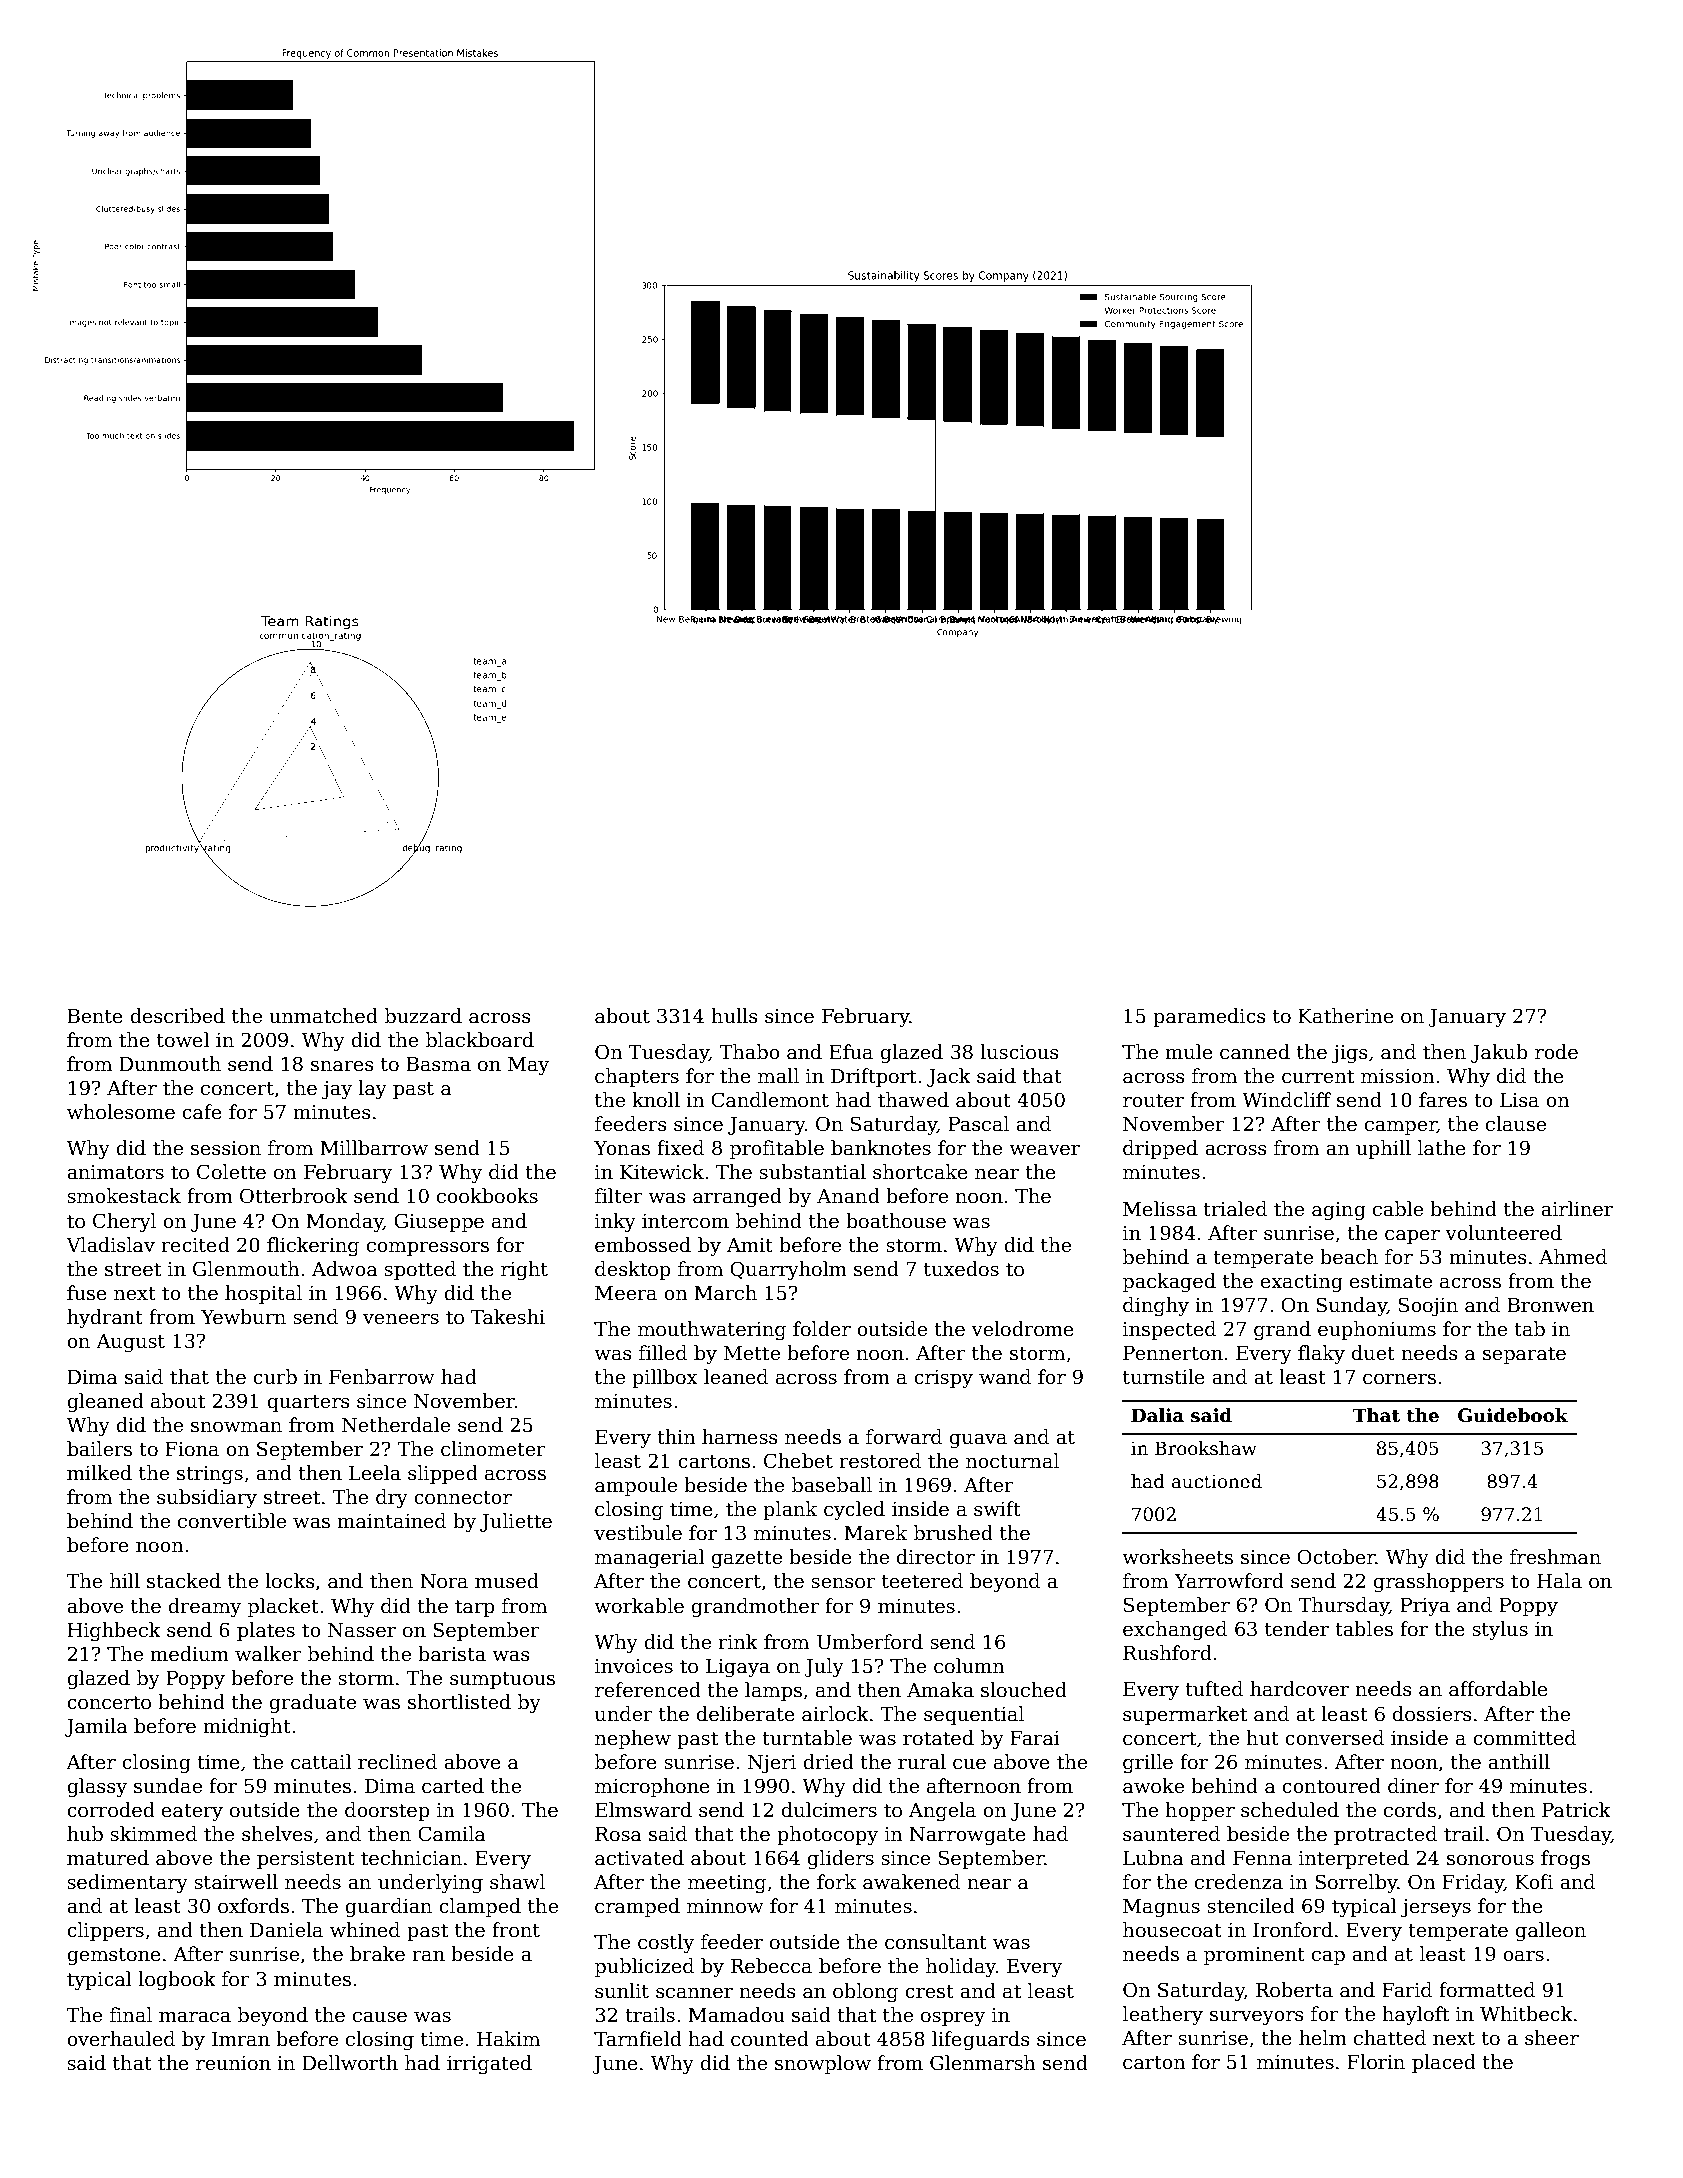 Image resolution: width=1683 pixels, height=2178 pixels. I want to click on buzzard, so click(423, 1016).
